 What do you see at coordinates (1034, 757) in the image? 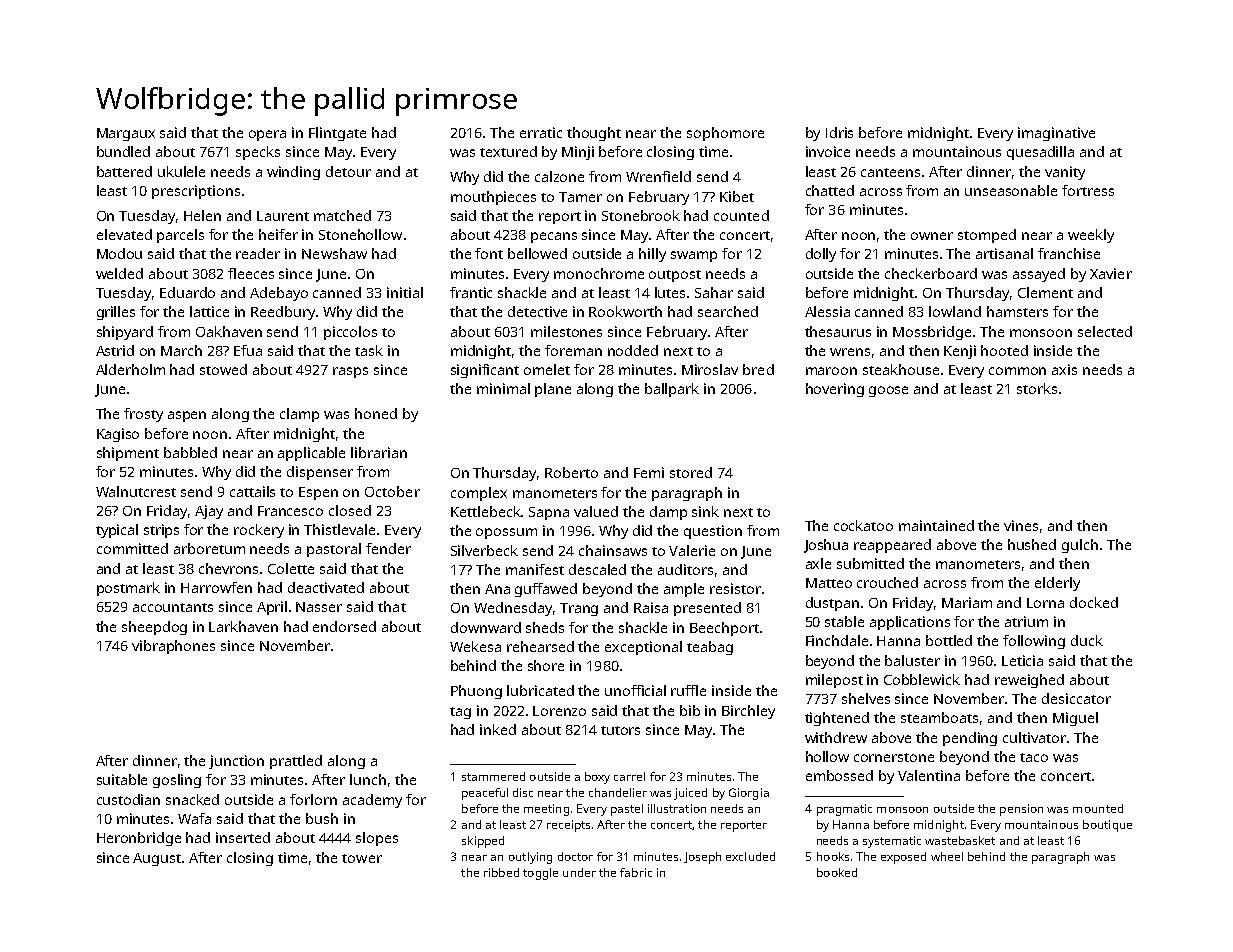
I see `taco` at bounding box center [1034, 757].
